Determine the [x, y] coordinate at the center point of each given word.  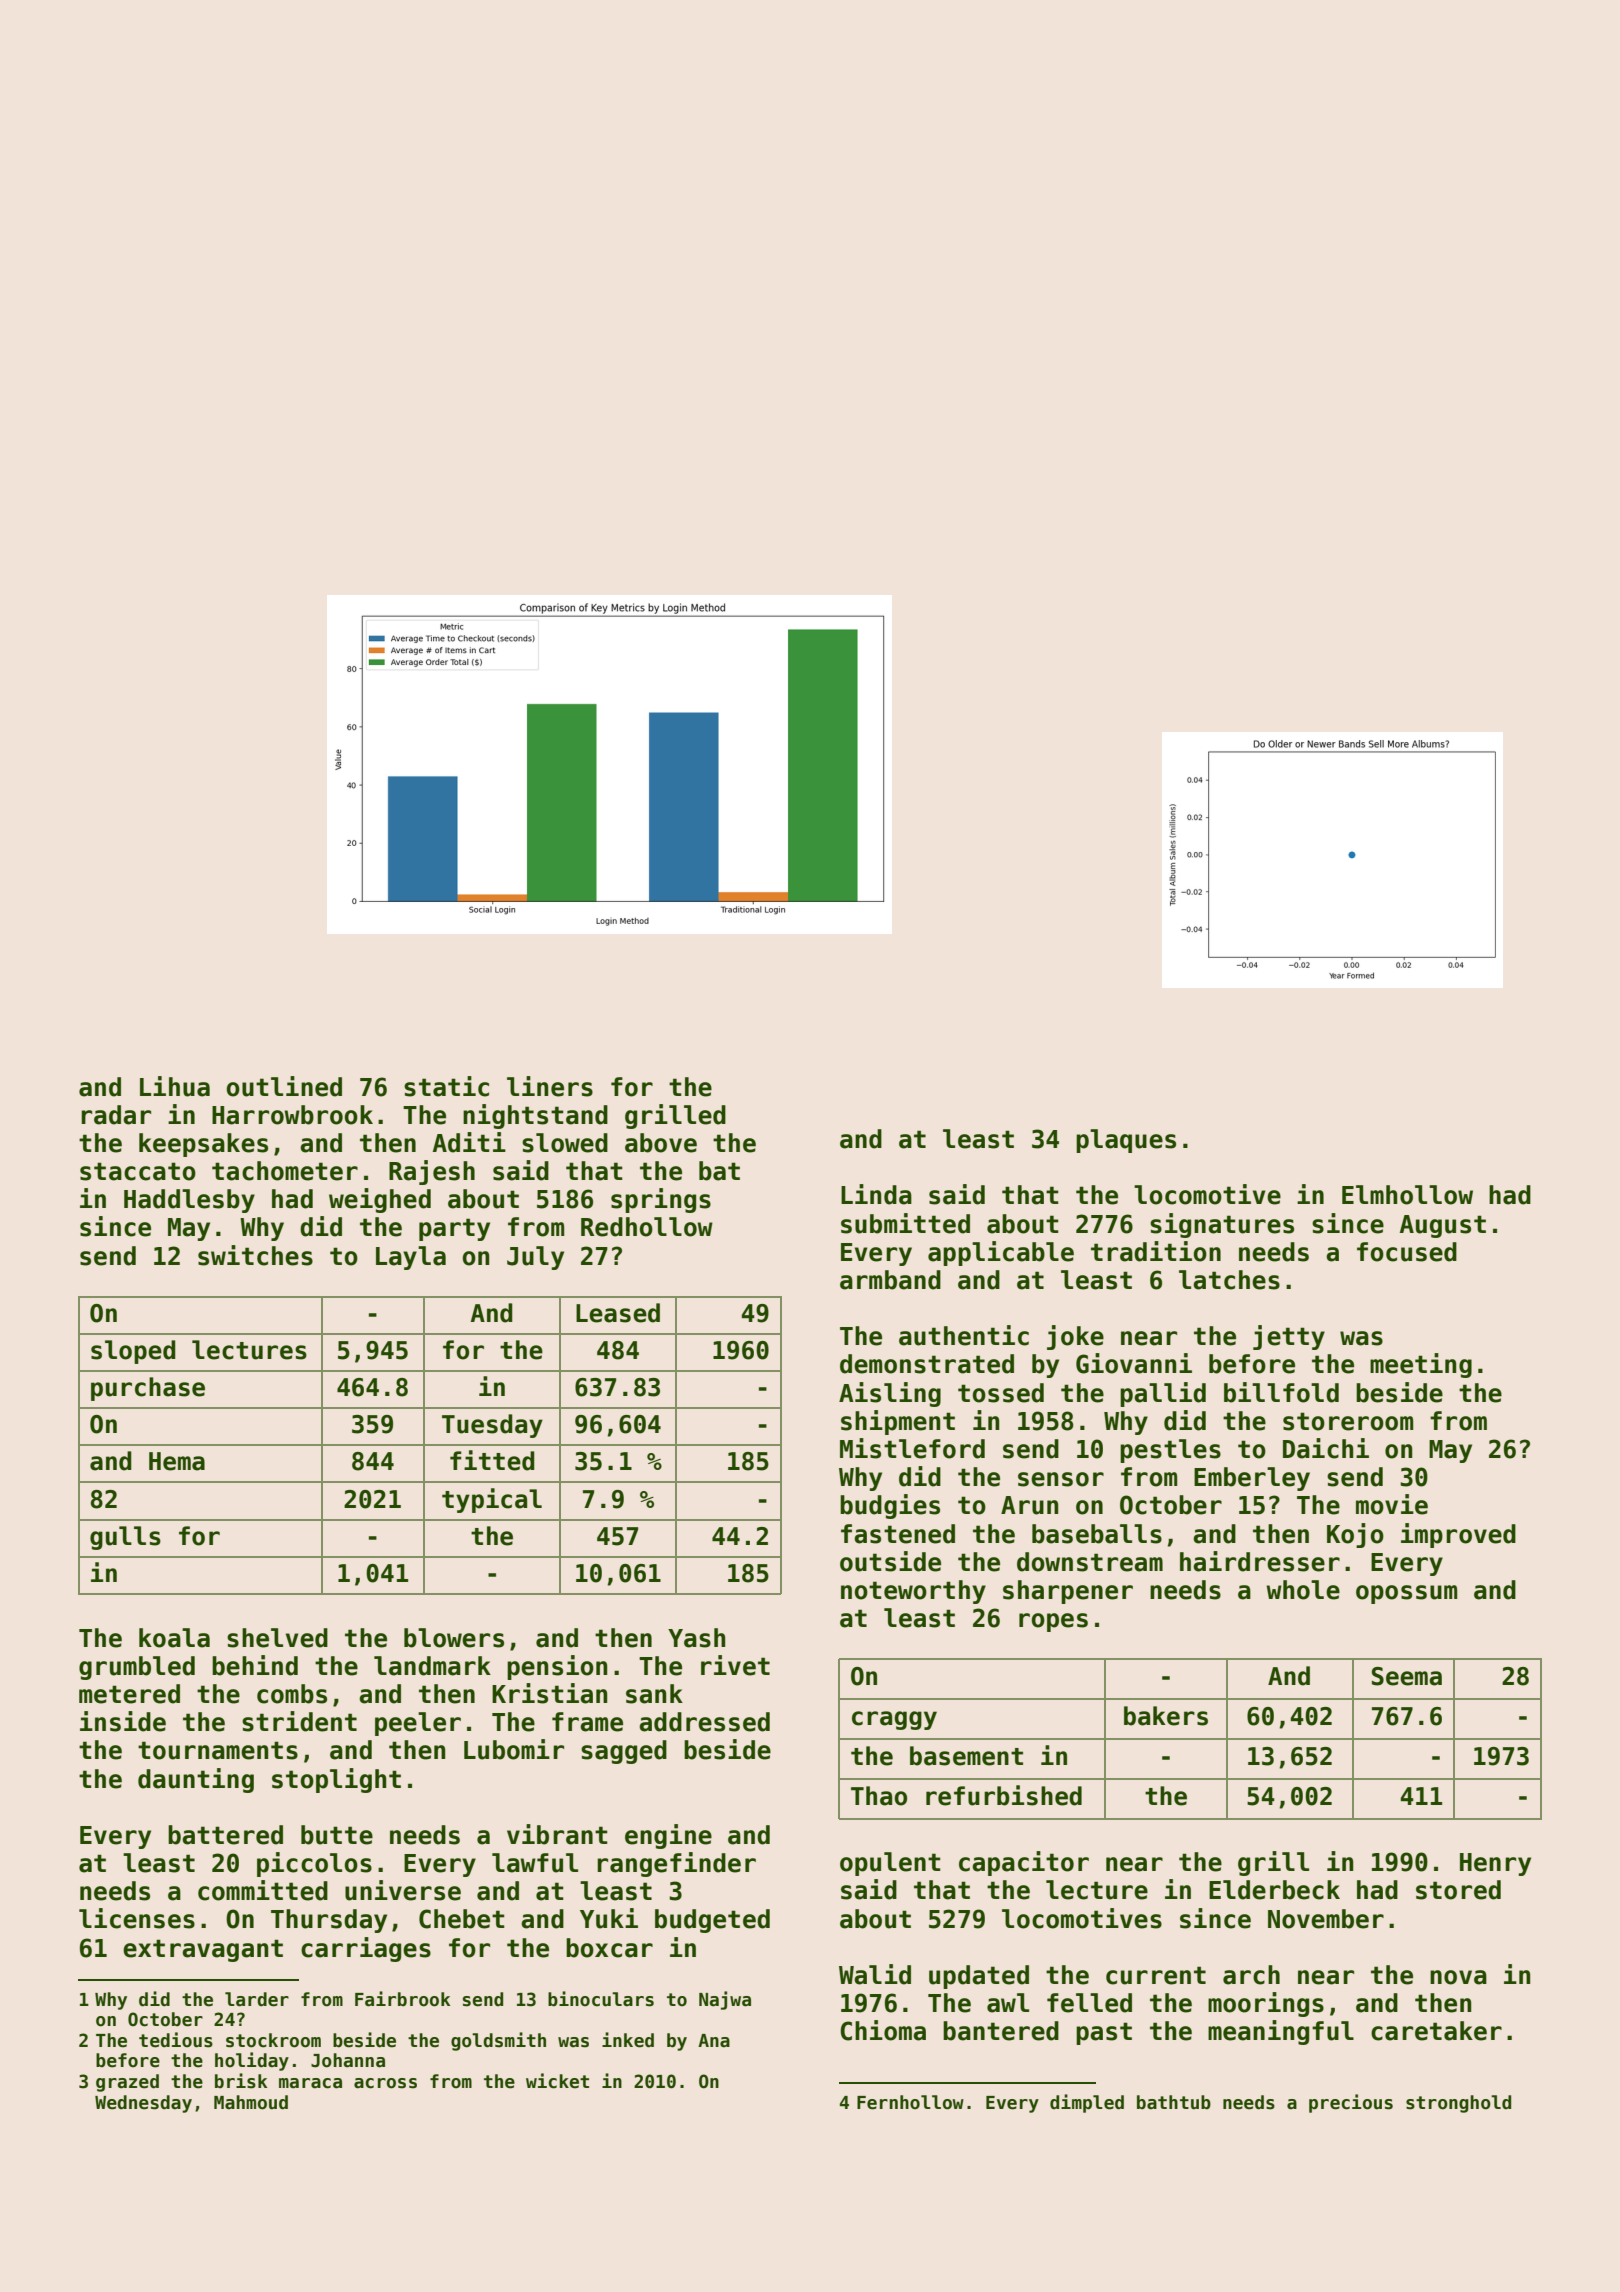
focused [1407, 1252]
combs [292, 1694]
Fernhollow [910, 2102]
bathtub [1174, 2102]
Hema [177, 1461]
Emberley [1252, 1479]
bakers [1166, 1716]
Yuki [609, 1918]
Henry [1495, 1864]
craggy [894, 1720]
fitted [492, 1460]
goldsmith [498, 2041]
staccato [138, 1171]
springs [661, 1200]
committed [263, 1890]
